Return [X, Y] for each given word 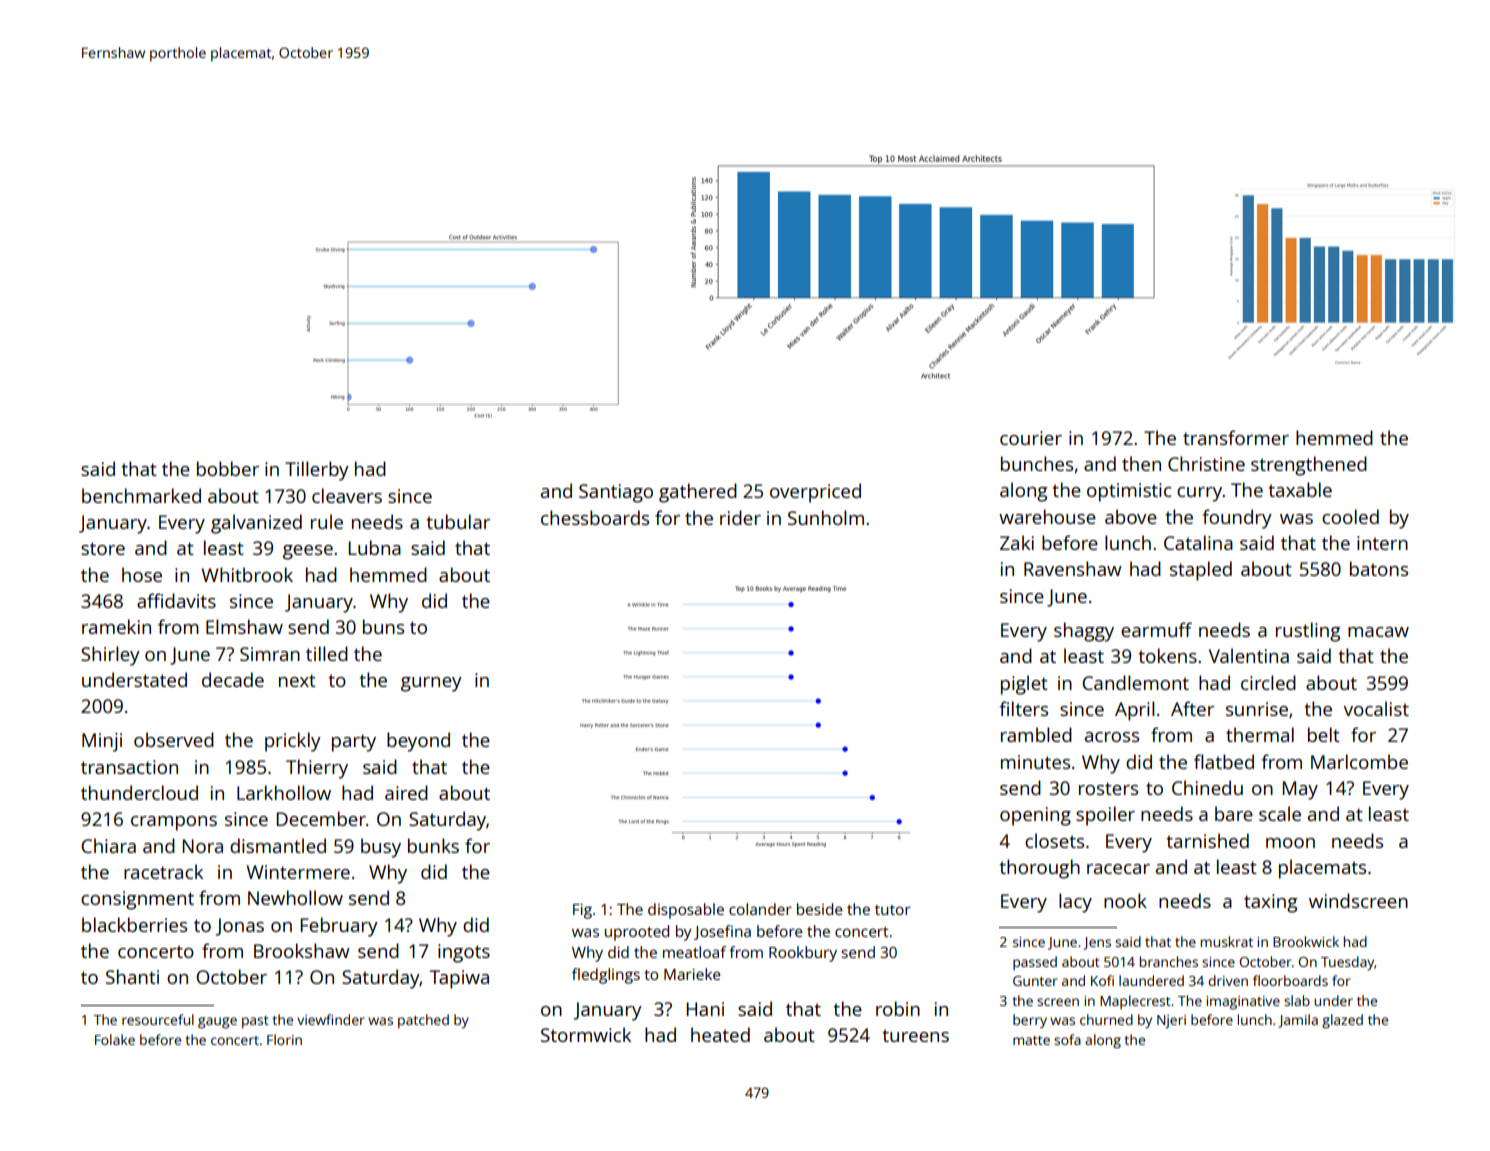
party [354, 743]
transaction [129, 767]
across [1112, 737]
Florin [284, 1039]
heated [720, 1034]
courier [1031, 438]
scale [1280, 813]
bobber [228, 468]
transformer [1236, 437]
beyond [418, 742]
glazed [1342, 1021]
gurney [431, 684]
